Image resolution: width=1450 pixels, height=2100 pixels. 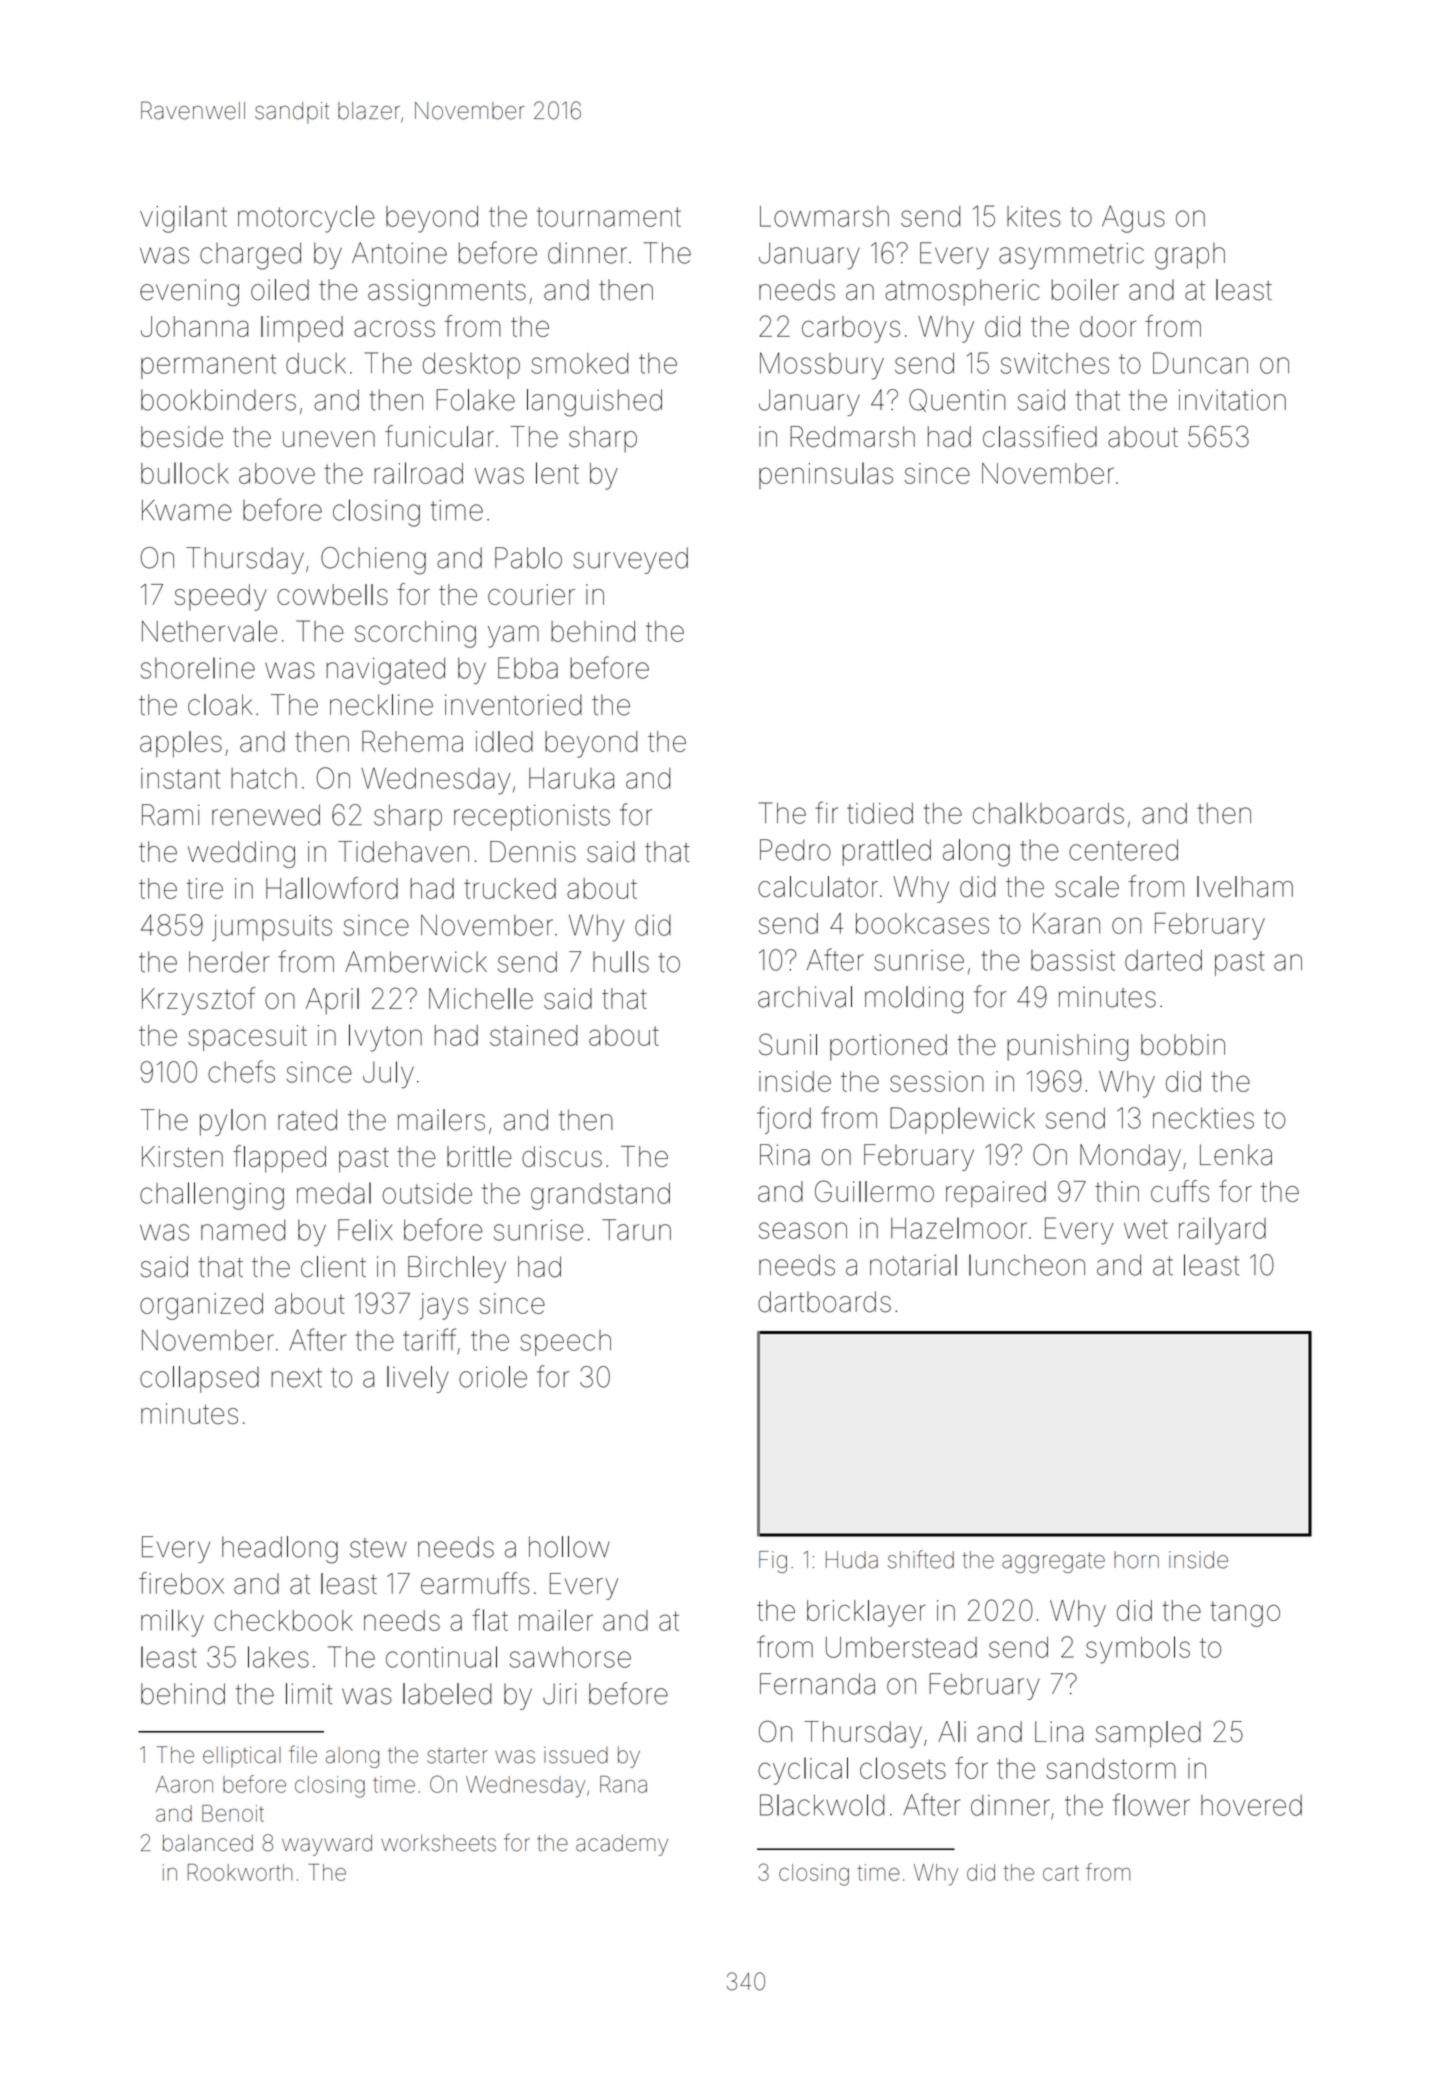 What do you see at coordinates (277, 473) in the page?
I see `above` at bounding box center [277, 473].
